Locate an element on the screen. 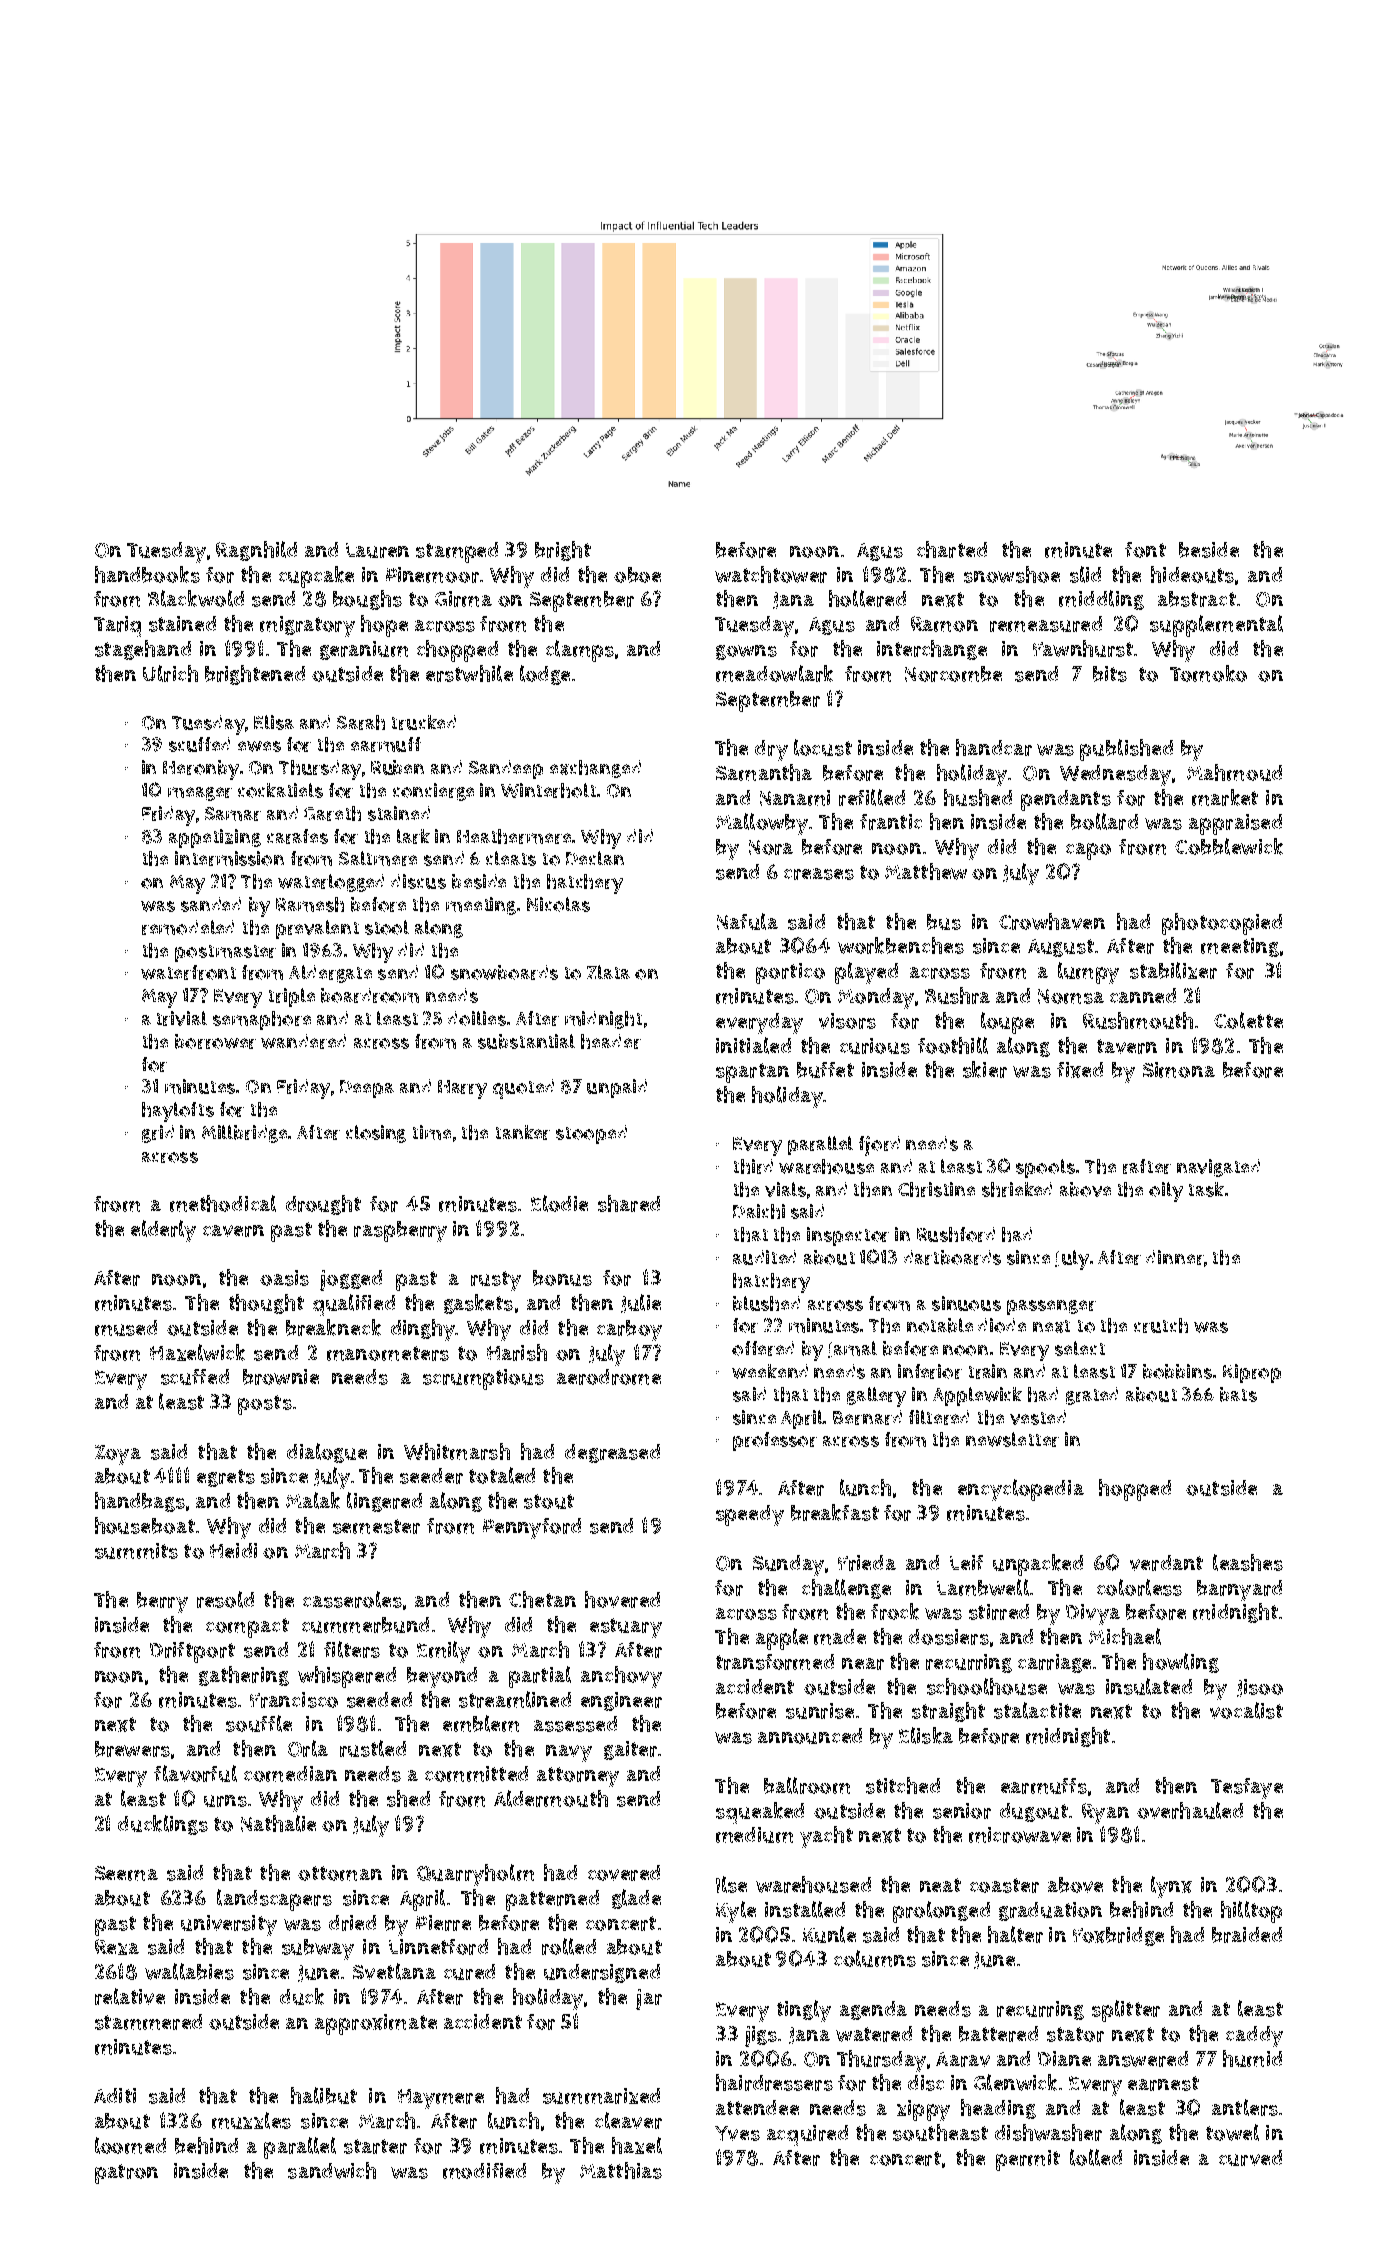 This screenshot has height=2268, width=1377. qualified is located at coordinates (354, 1305).
